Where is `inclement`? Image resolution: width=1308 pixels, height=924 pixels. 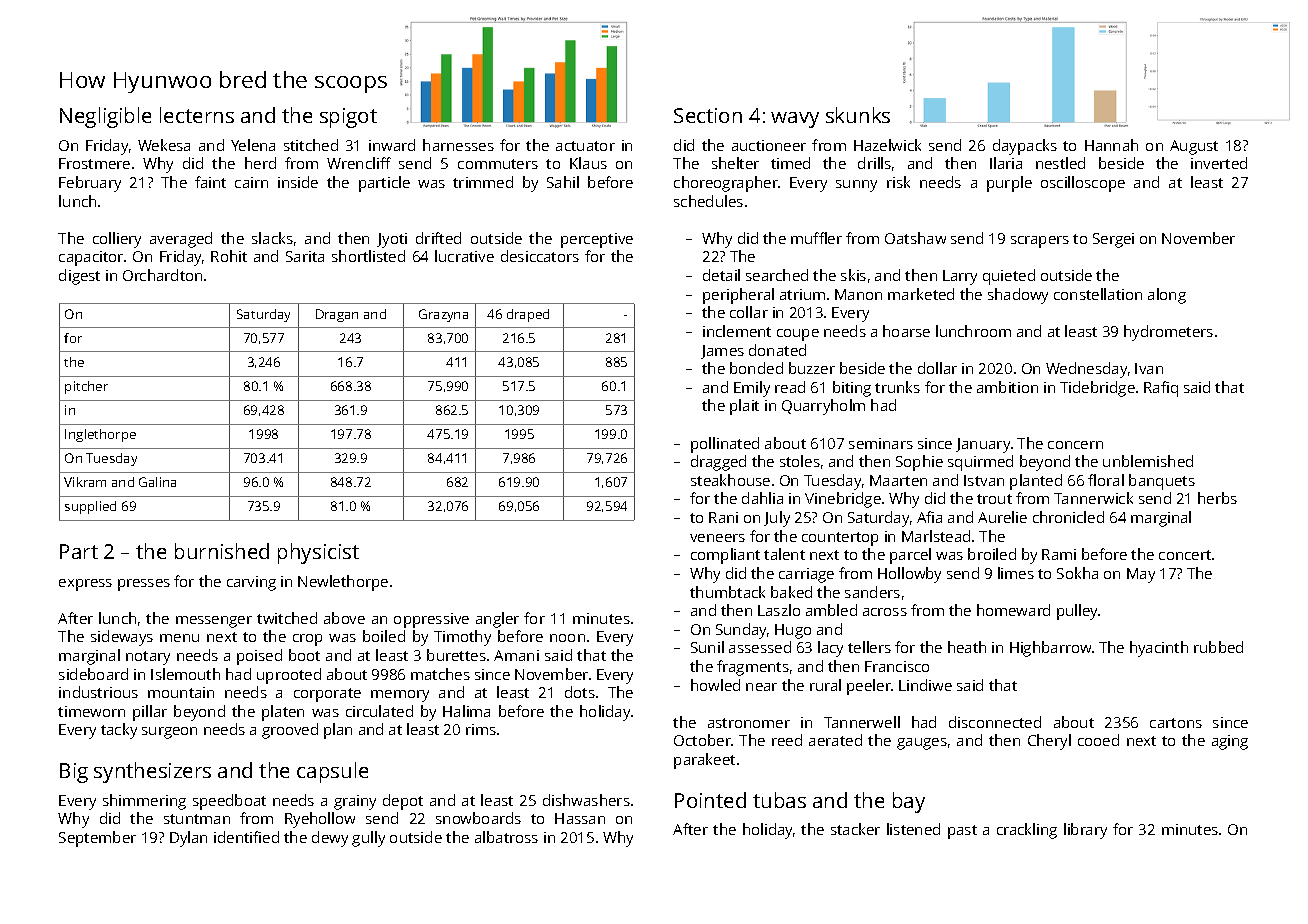 inclement is located at coordinates (737, 331).
